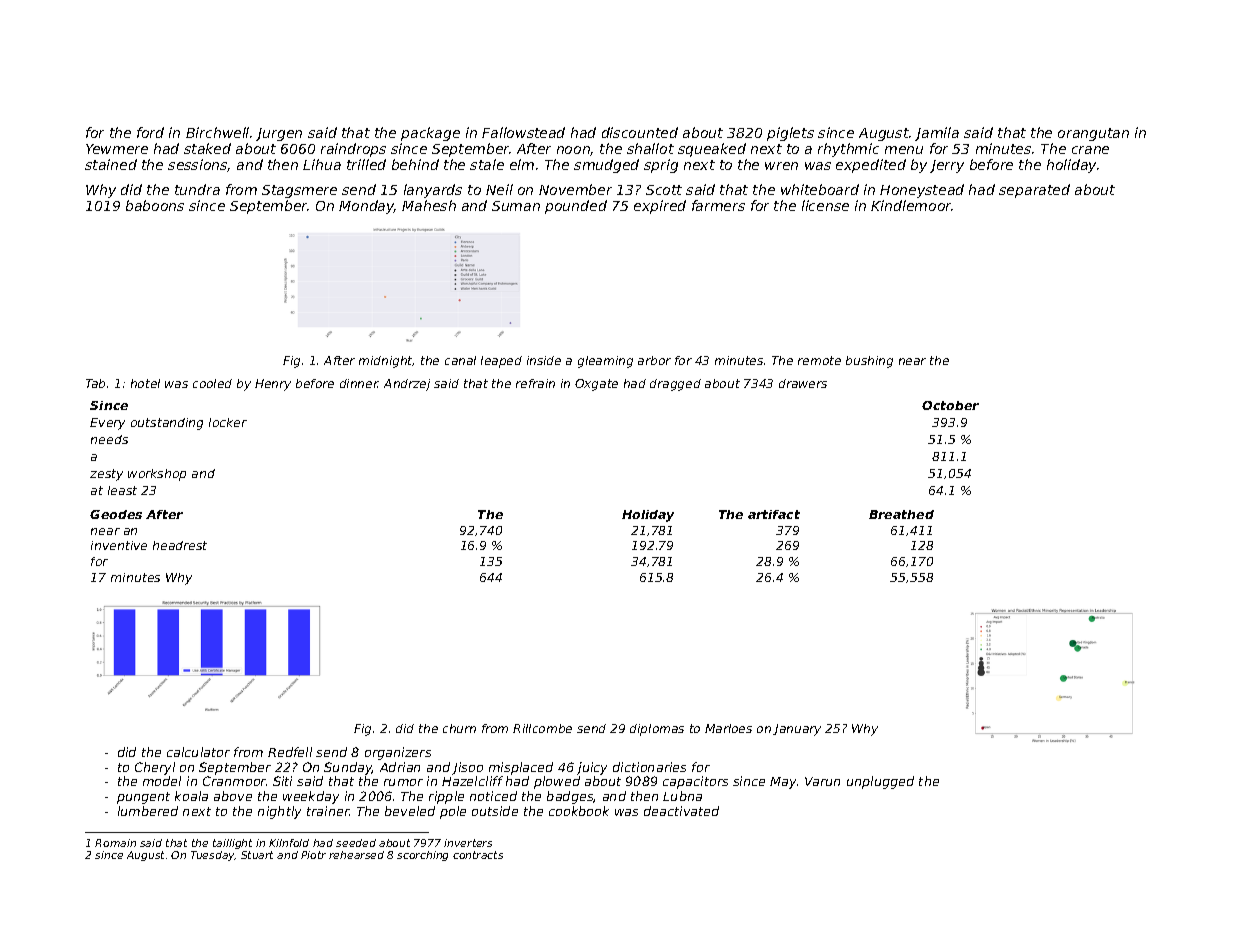  What do you see at coordinates (880, 782) in the screenshot?
I see `unplugged` at bounding box center [880, 782].
